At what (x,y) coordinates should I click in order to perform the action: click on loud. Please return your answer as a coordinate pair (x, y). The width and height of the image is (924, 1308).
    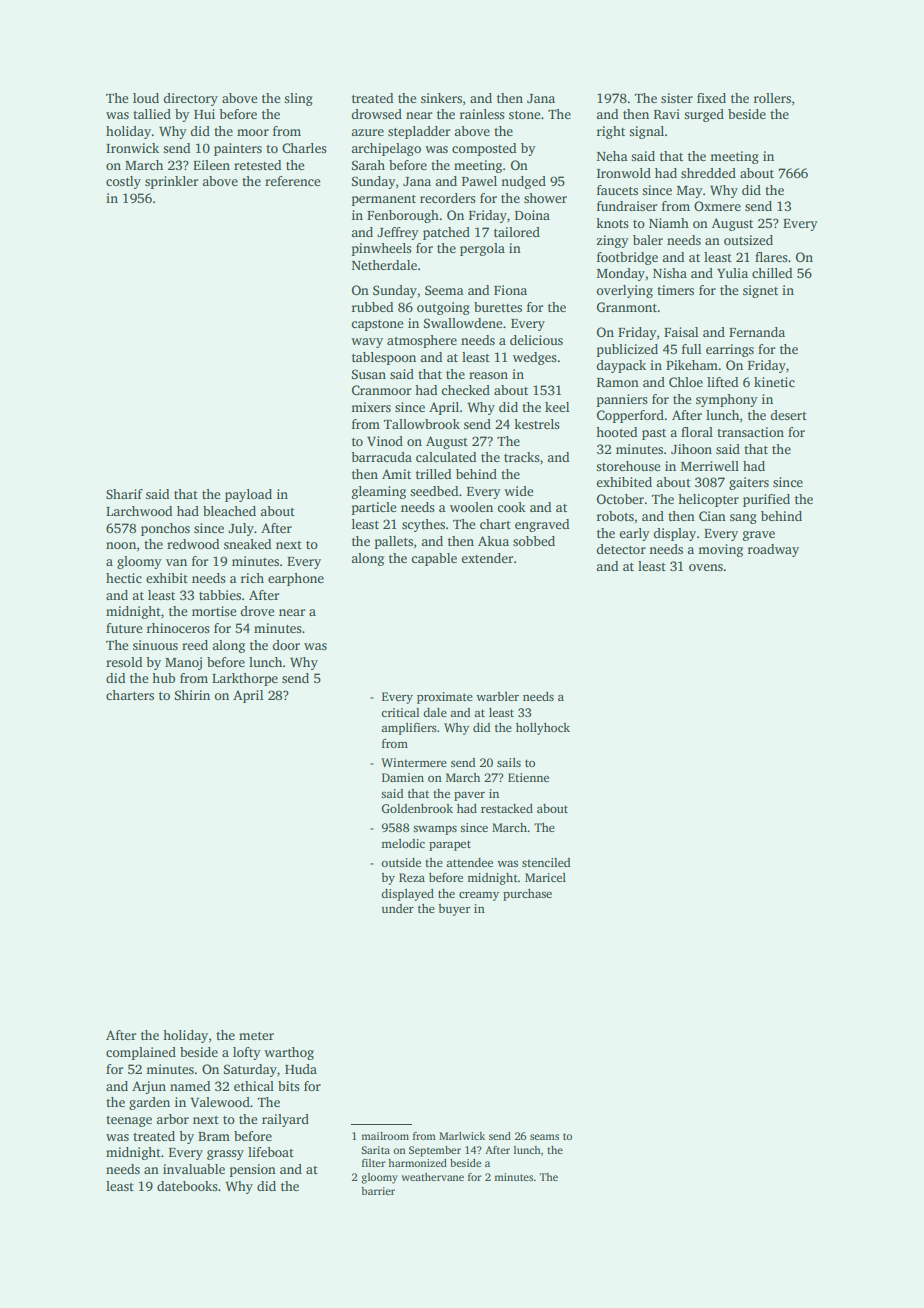
    Looking at the image, I should click on (146, 98).
